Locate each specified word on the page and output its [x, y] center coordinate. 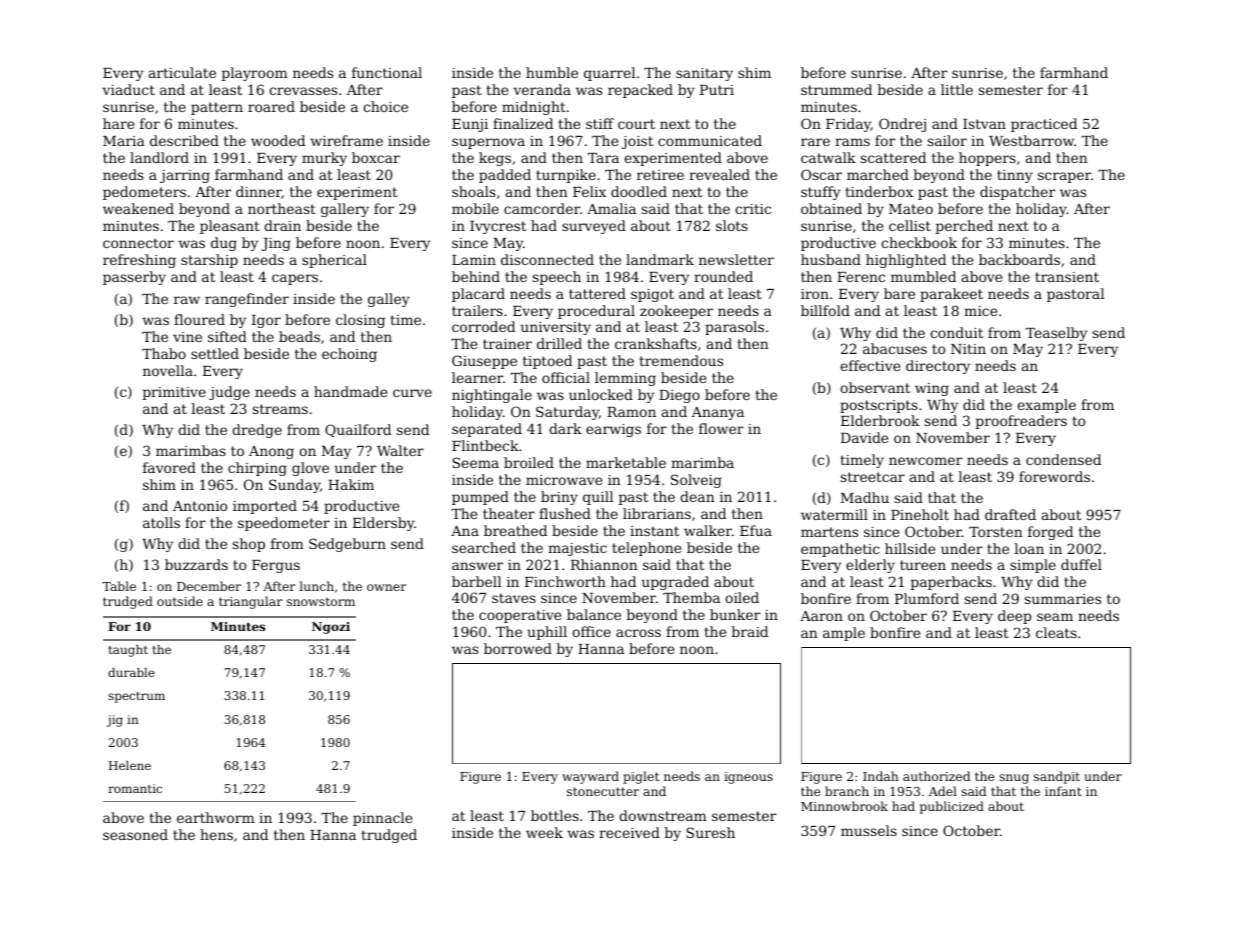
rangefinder [247, 300]
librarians [657, 513]
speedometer [284, 524]
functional [387, 72]
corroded [483, 326]
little [957, 89]
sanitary [704, 74]
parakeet [951, 295]
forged [1050, 533]
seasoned [135, 834]
